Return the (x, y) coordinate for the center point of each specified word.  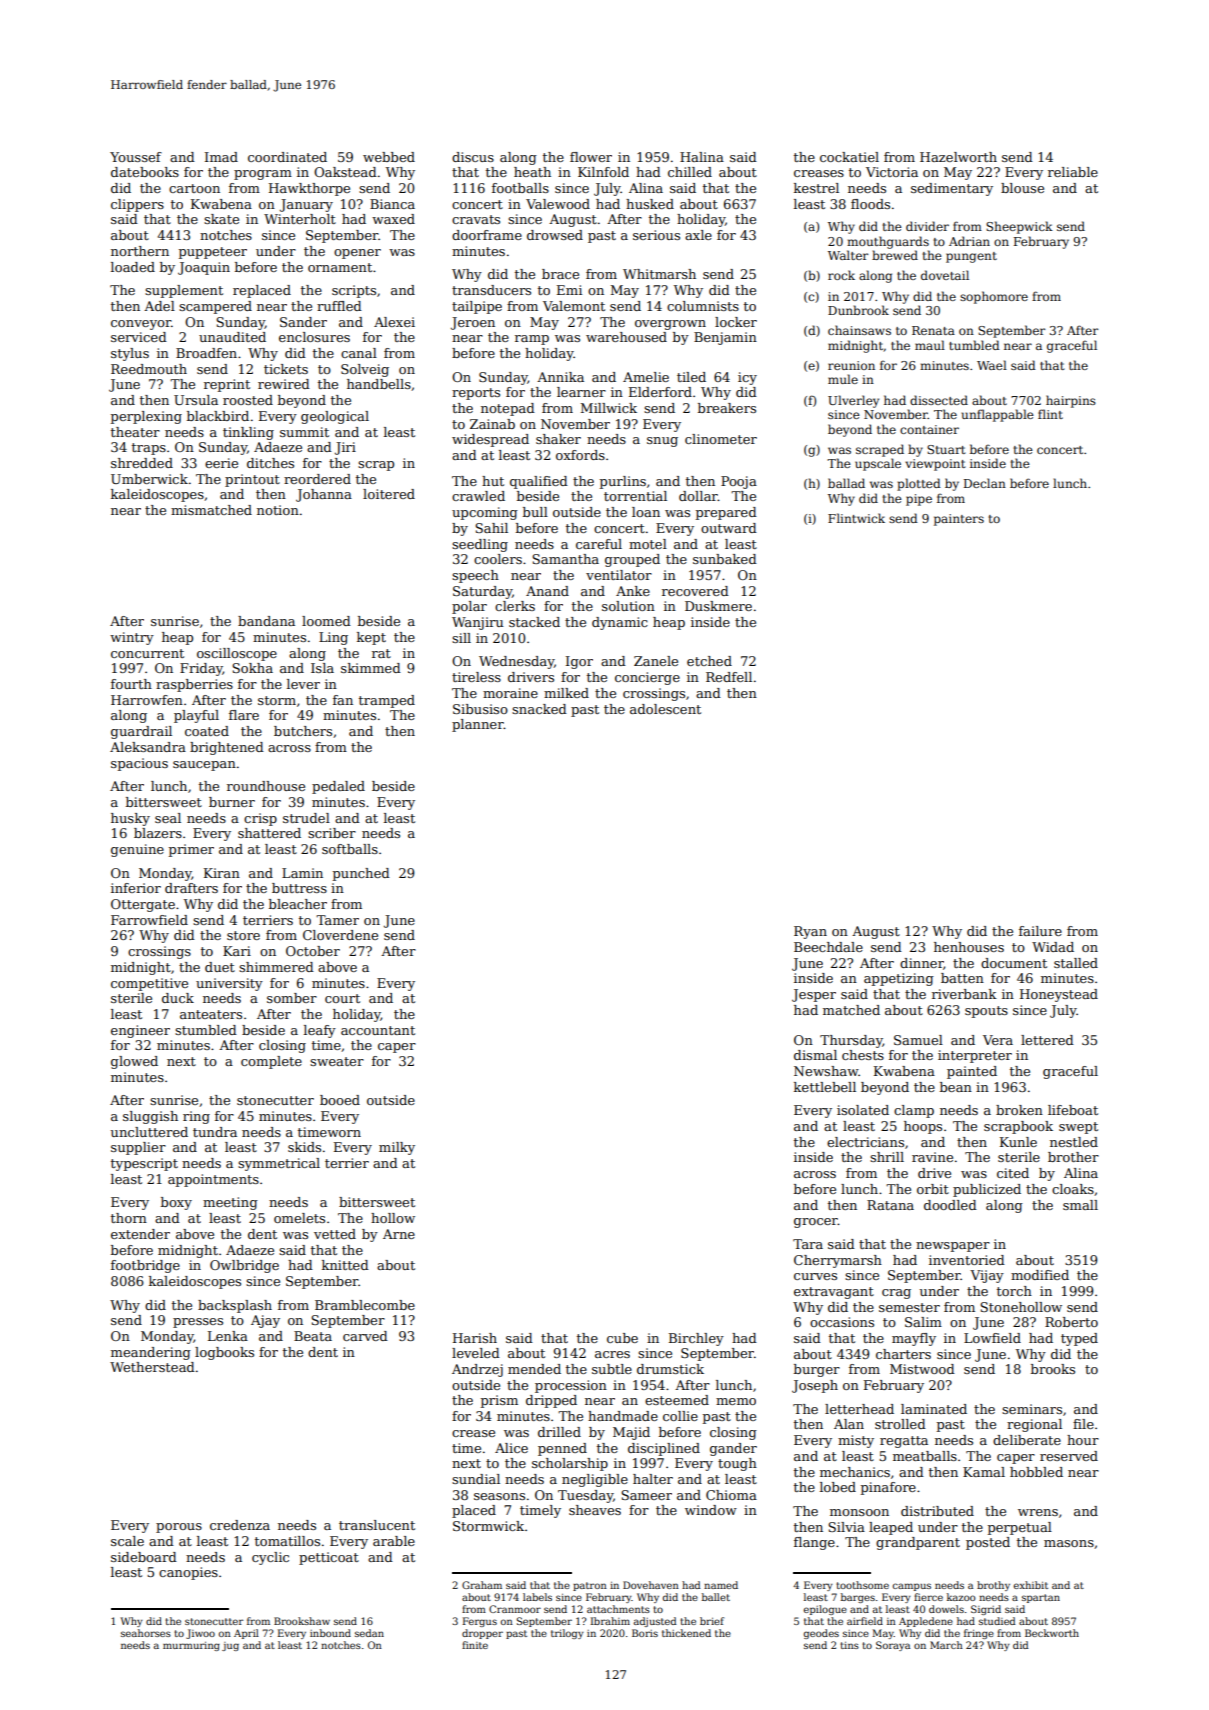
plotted (919, 484)
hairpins (1071, 401)
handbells (379, 384)
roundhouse (266, 786)
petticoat (329, 1558)
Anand (547, 591)
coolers (498, 559)
